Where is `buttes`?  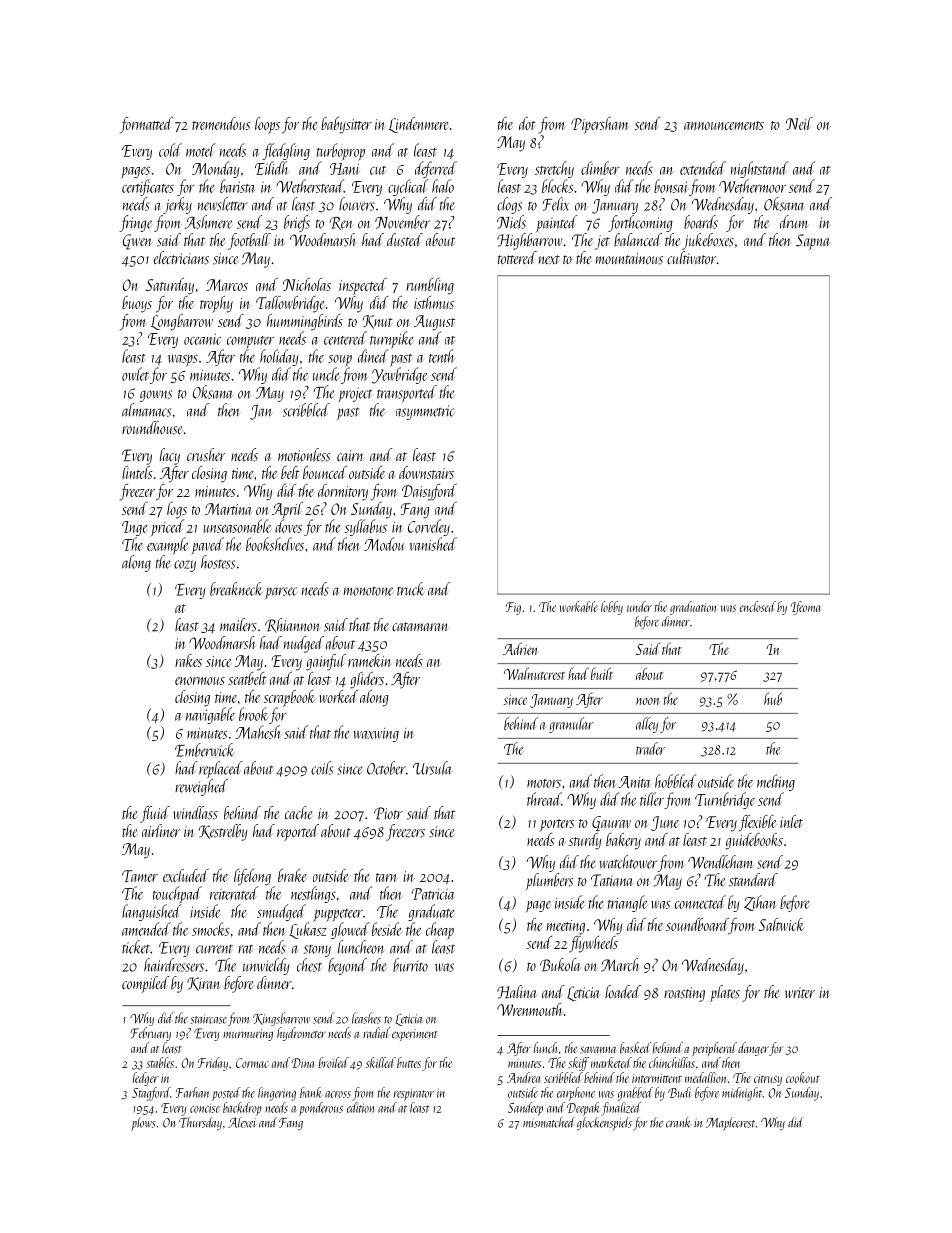
buttes is located at coordinates (409, 1062).
